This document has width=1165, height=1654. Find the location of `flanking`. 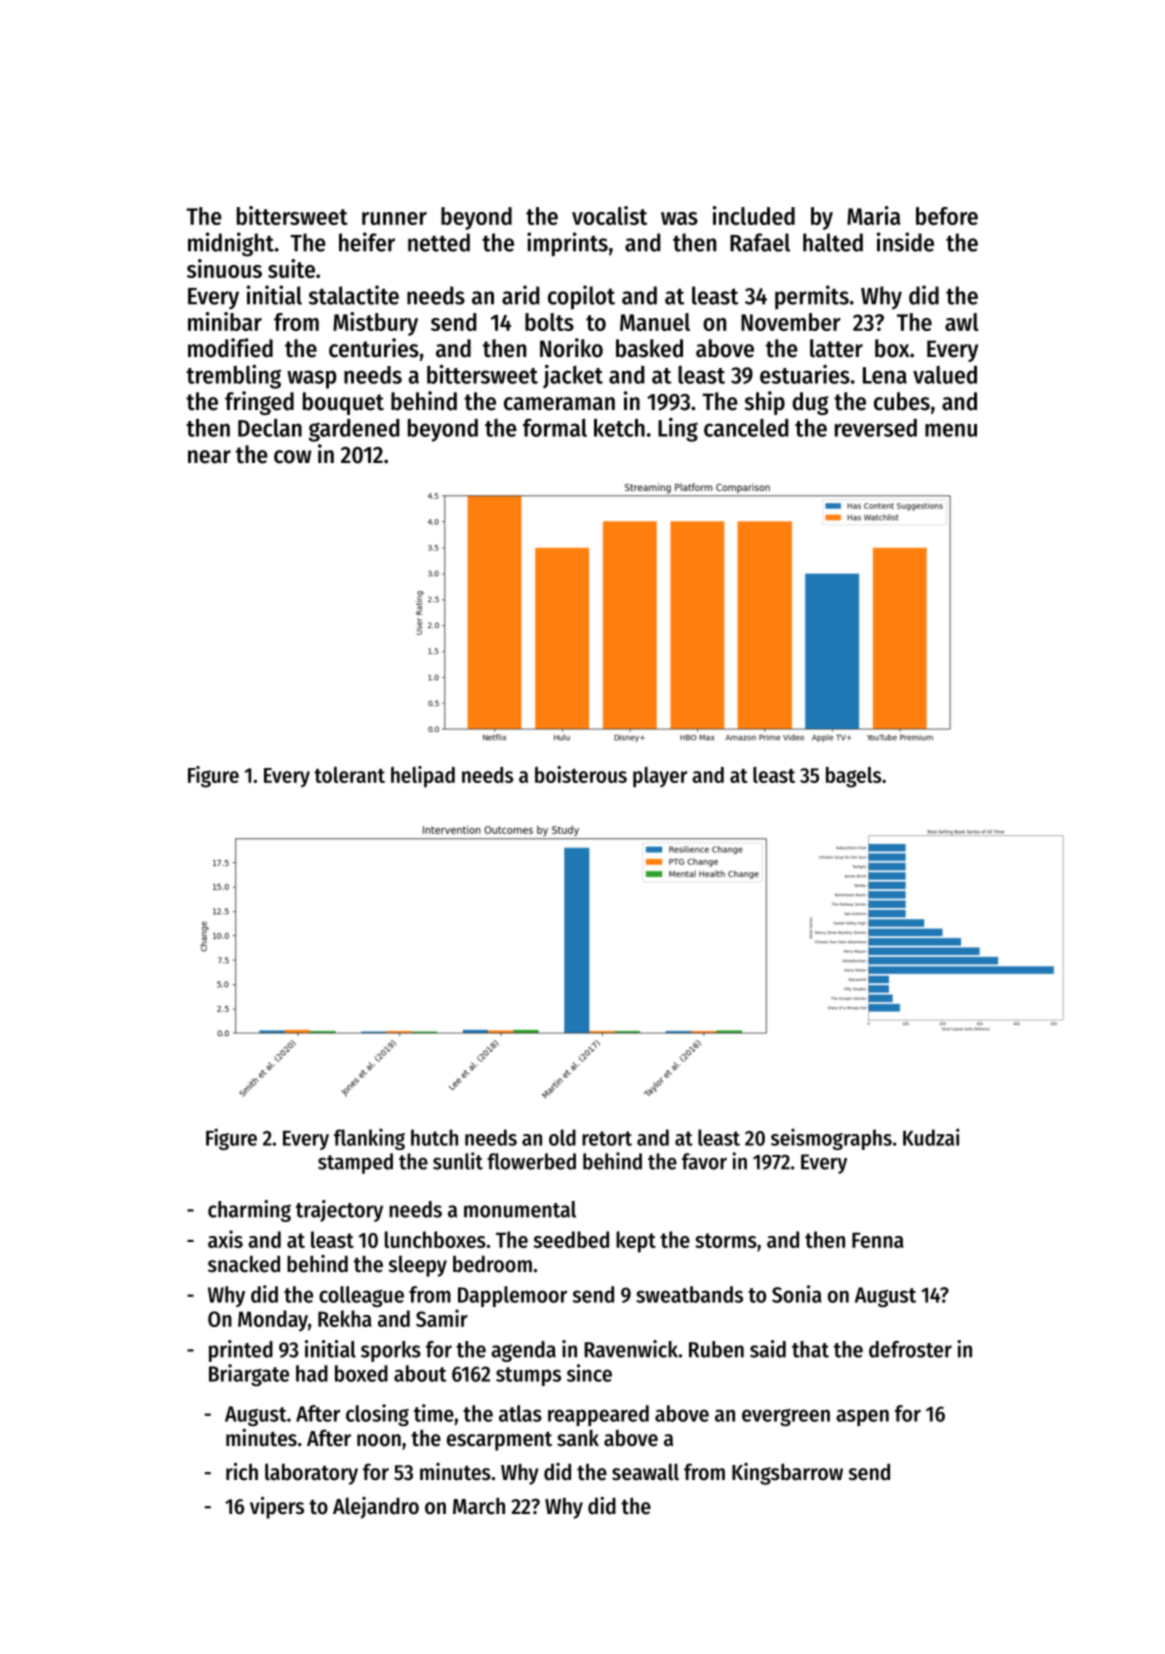

flanking is located at coordinates (369, 1139).
